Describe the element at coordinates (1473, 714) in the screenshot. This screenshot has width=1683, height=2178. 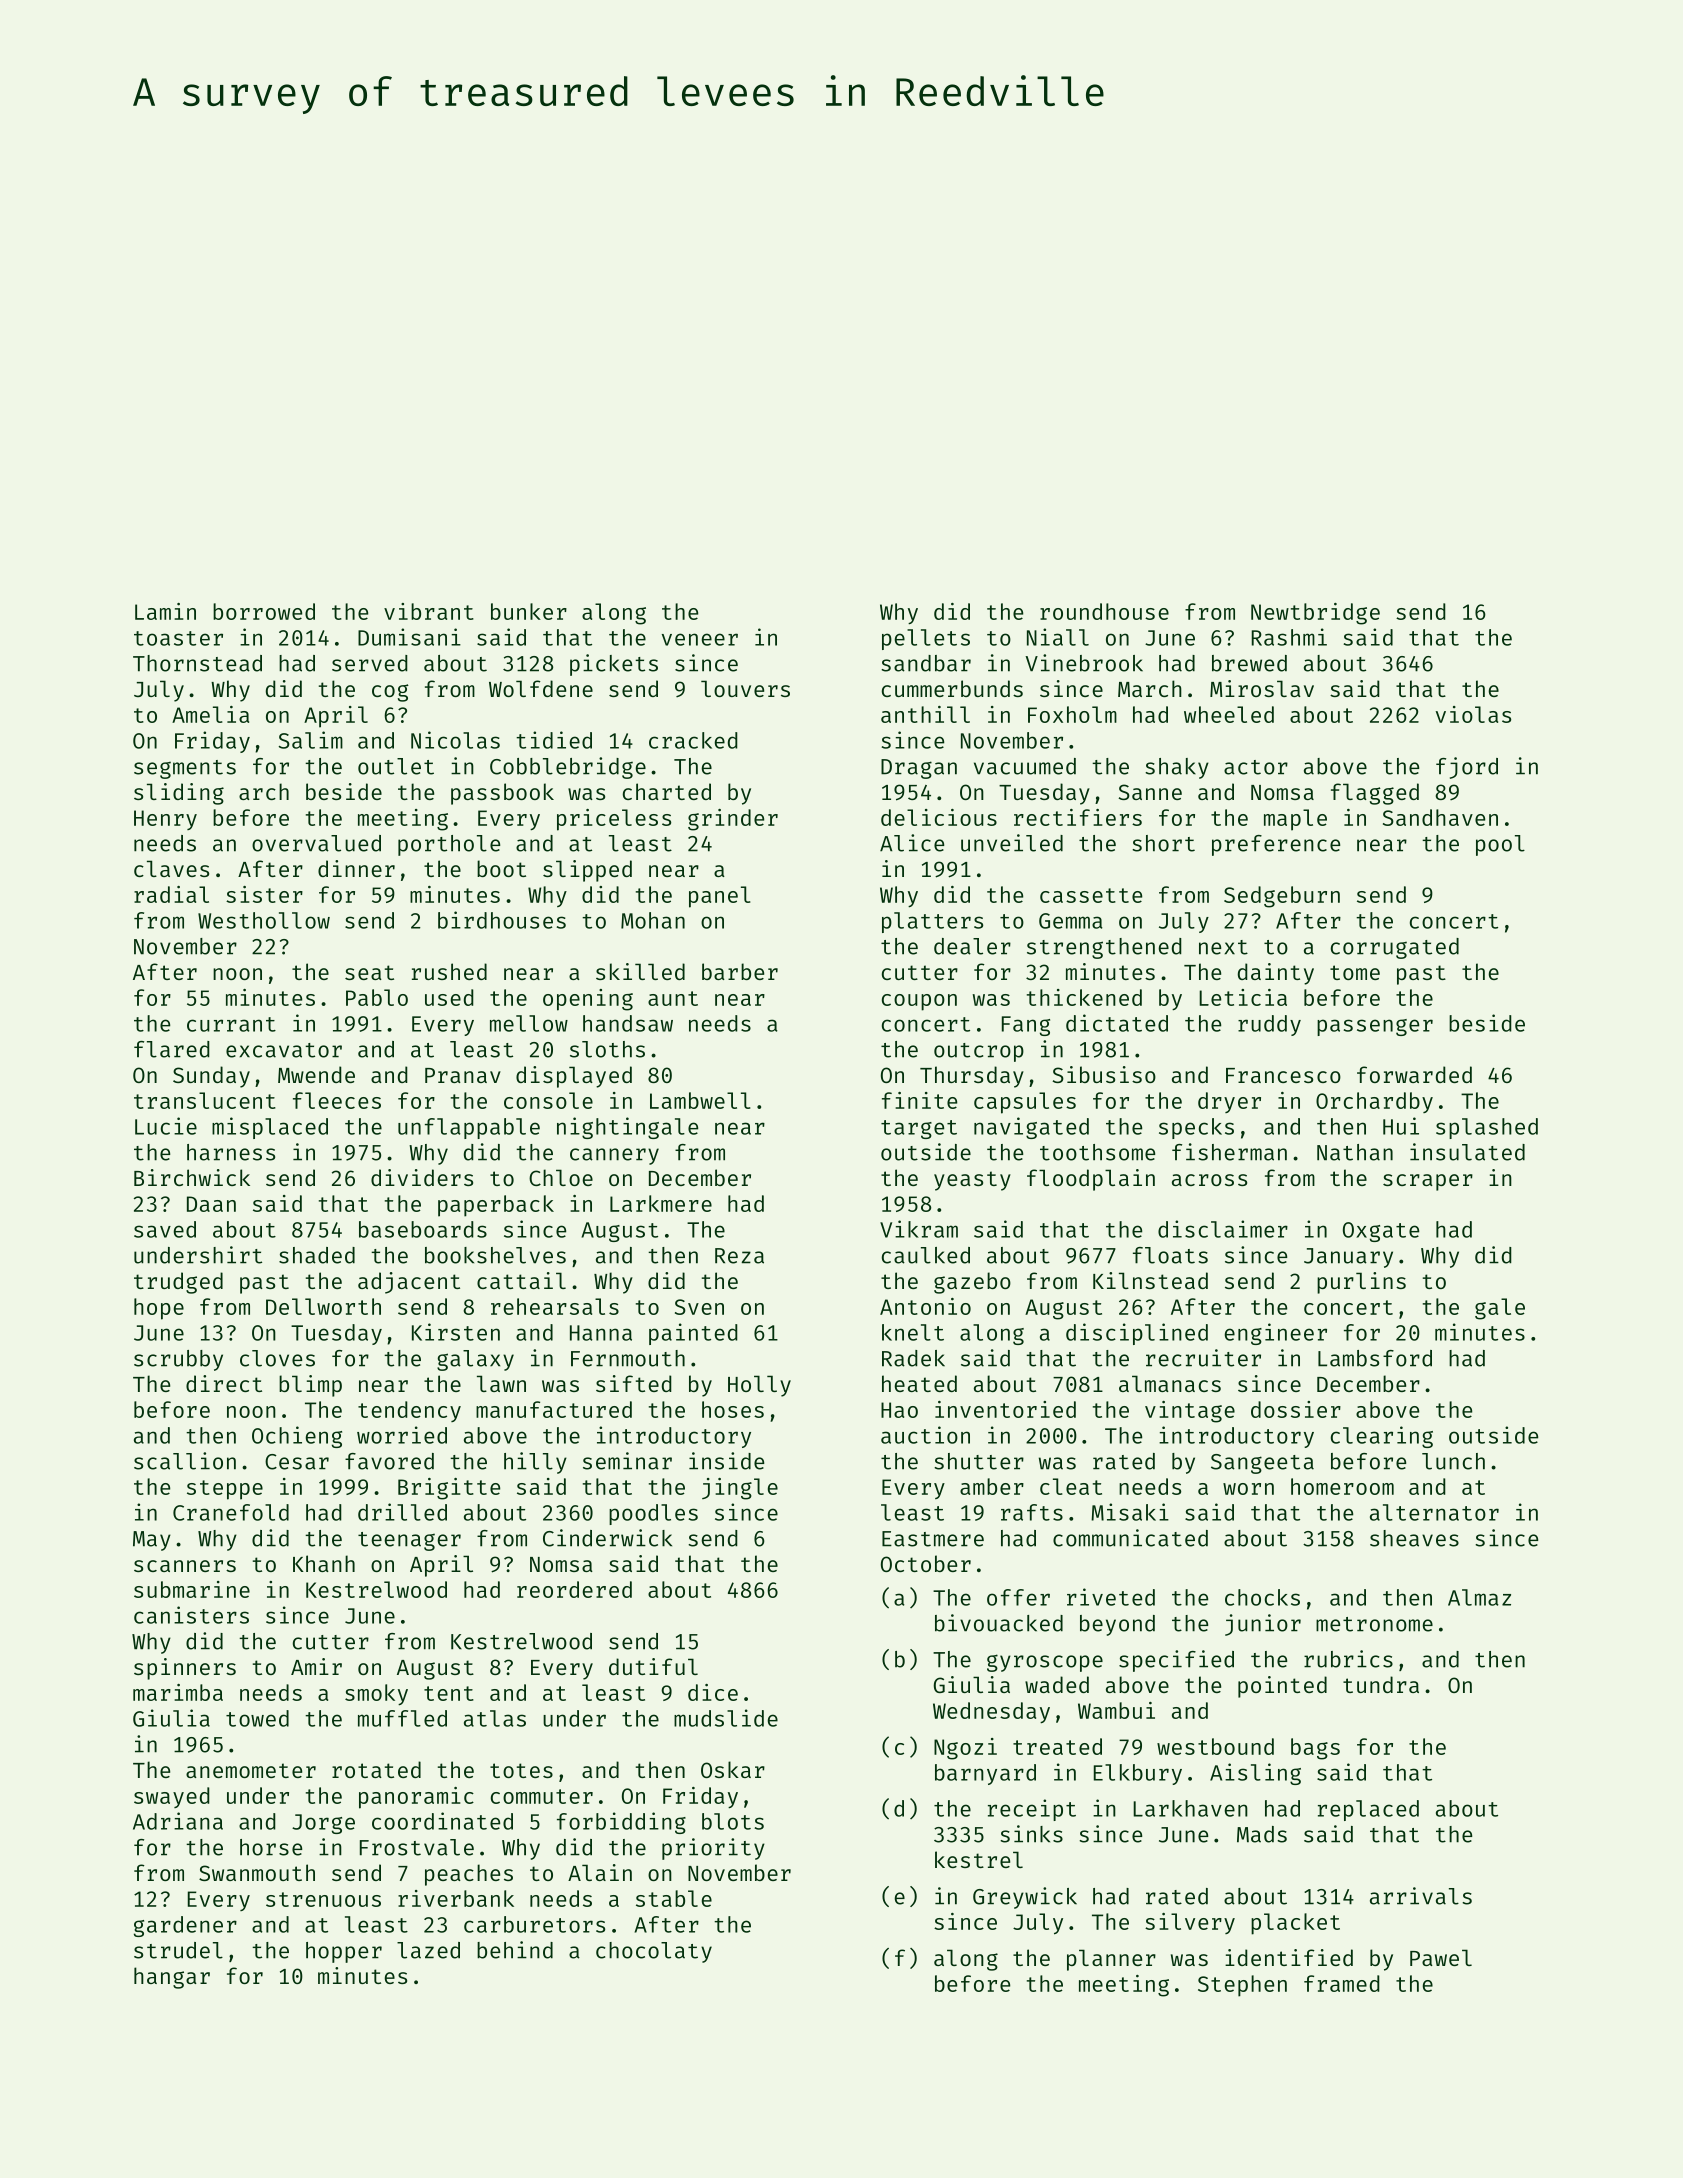
I see `violas` at that location.
